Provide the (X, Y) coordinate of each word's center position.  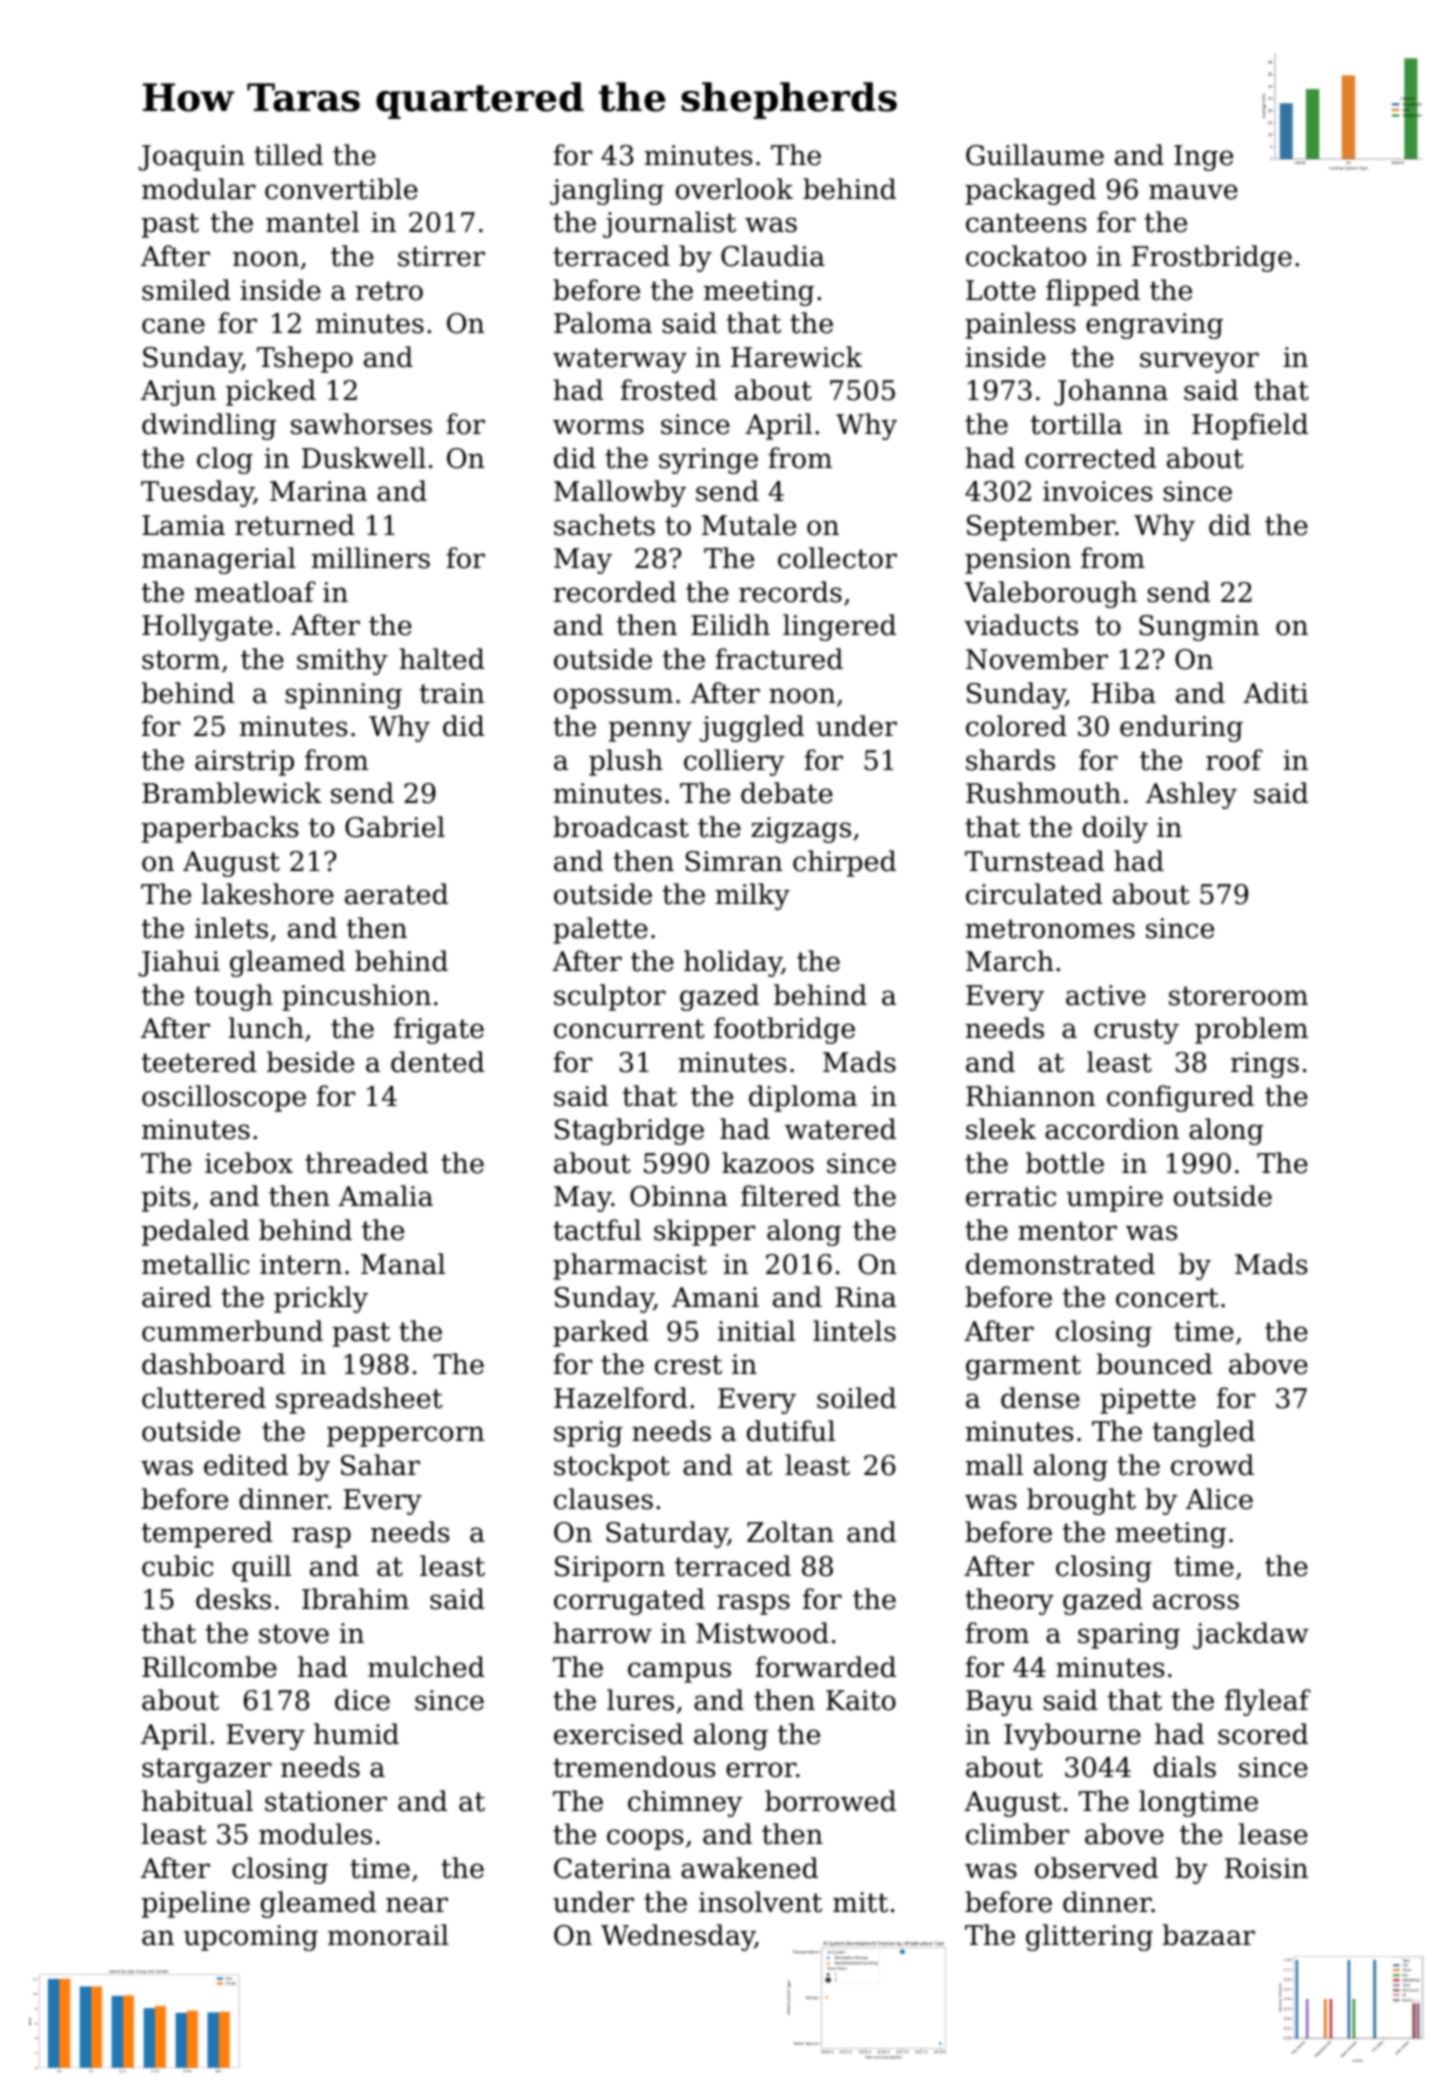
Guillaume (1035, 155)
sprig (588, 1434)
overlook (734, 189)
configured (1180, 1098)
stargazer (207, 1770)
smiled (186, 290)
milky (752, 896)
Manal (403, 1264)
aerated (396, 894)
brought (1081, 1501)
